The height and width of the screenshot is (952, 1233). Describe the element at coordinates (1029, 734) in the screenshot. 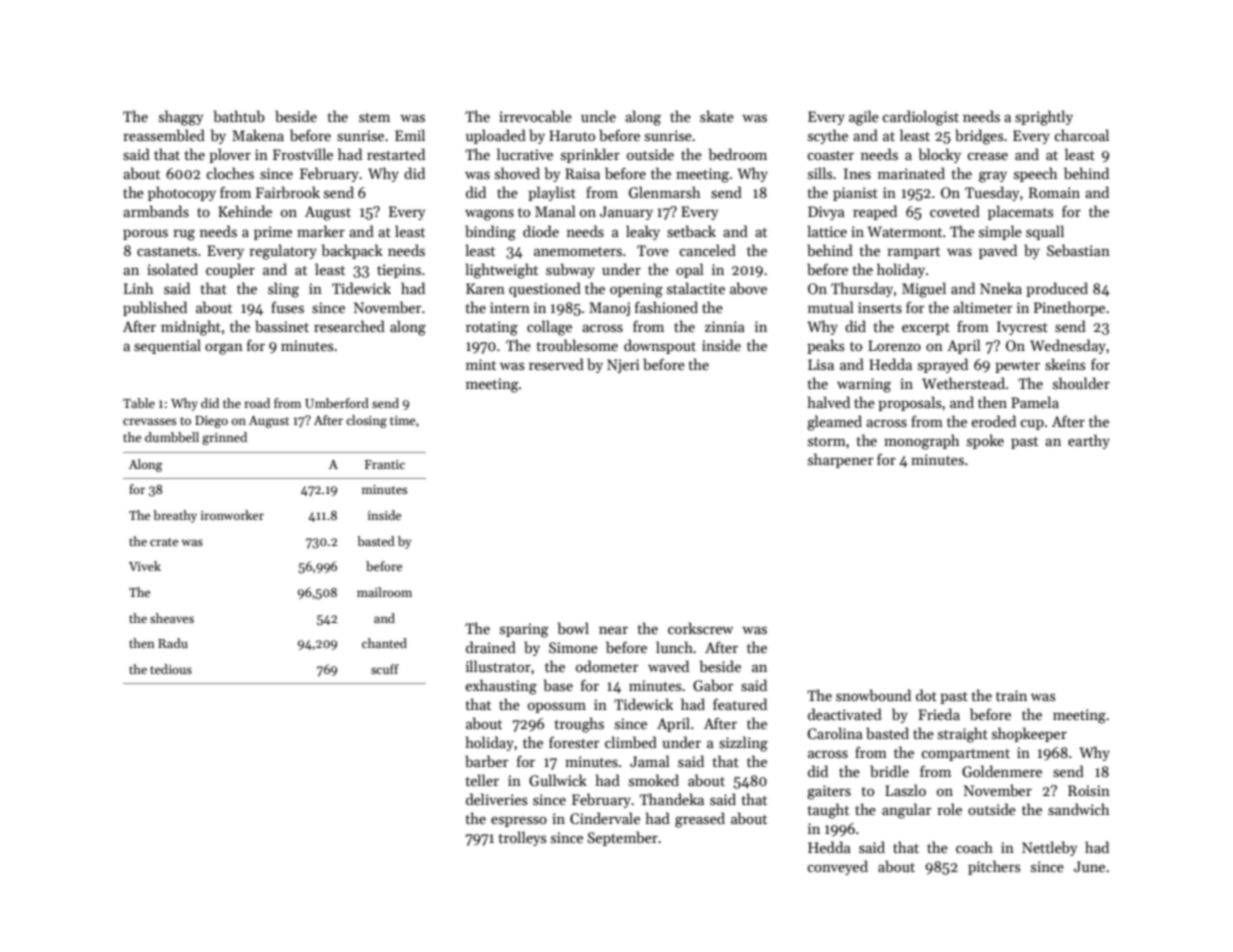

I see `shopkeeper` at that location.
